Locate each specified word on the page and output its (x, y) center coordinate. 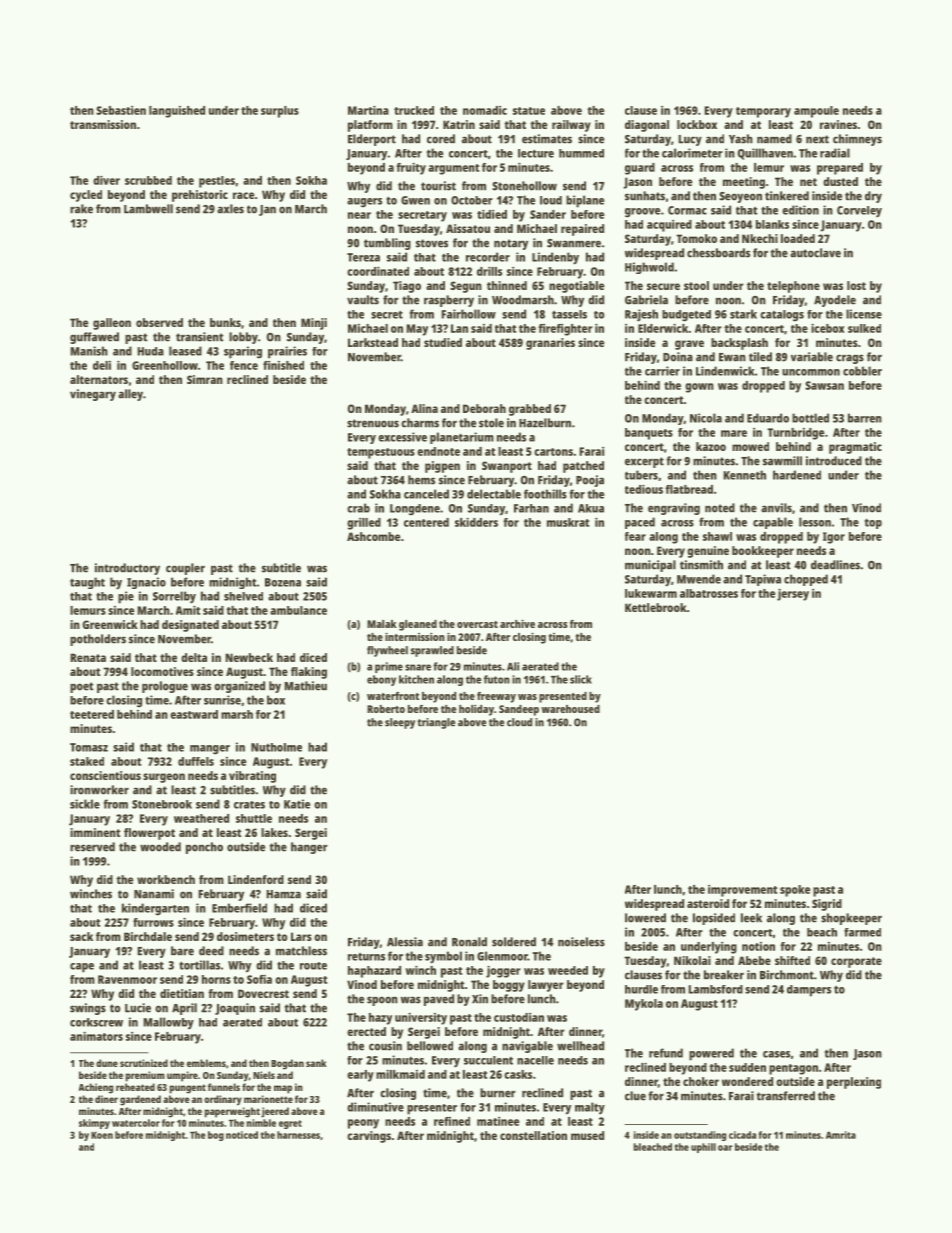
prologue (165, 687)
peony (363, 1124)
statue (529, 111)
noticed (242, 1135)
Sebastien (121, 110)
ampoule (816, 112)
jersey (793, 595)
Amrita (841, 1135)
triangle (436, 723)
